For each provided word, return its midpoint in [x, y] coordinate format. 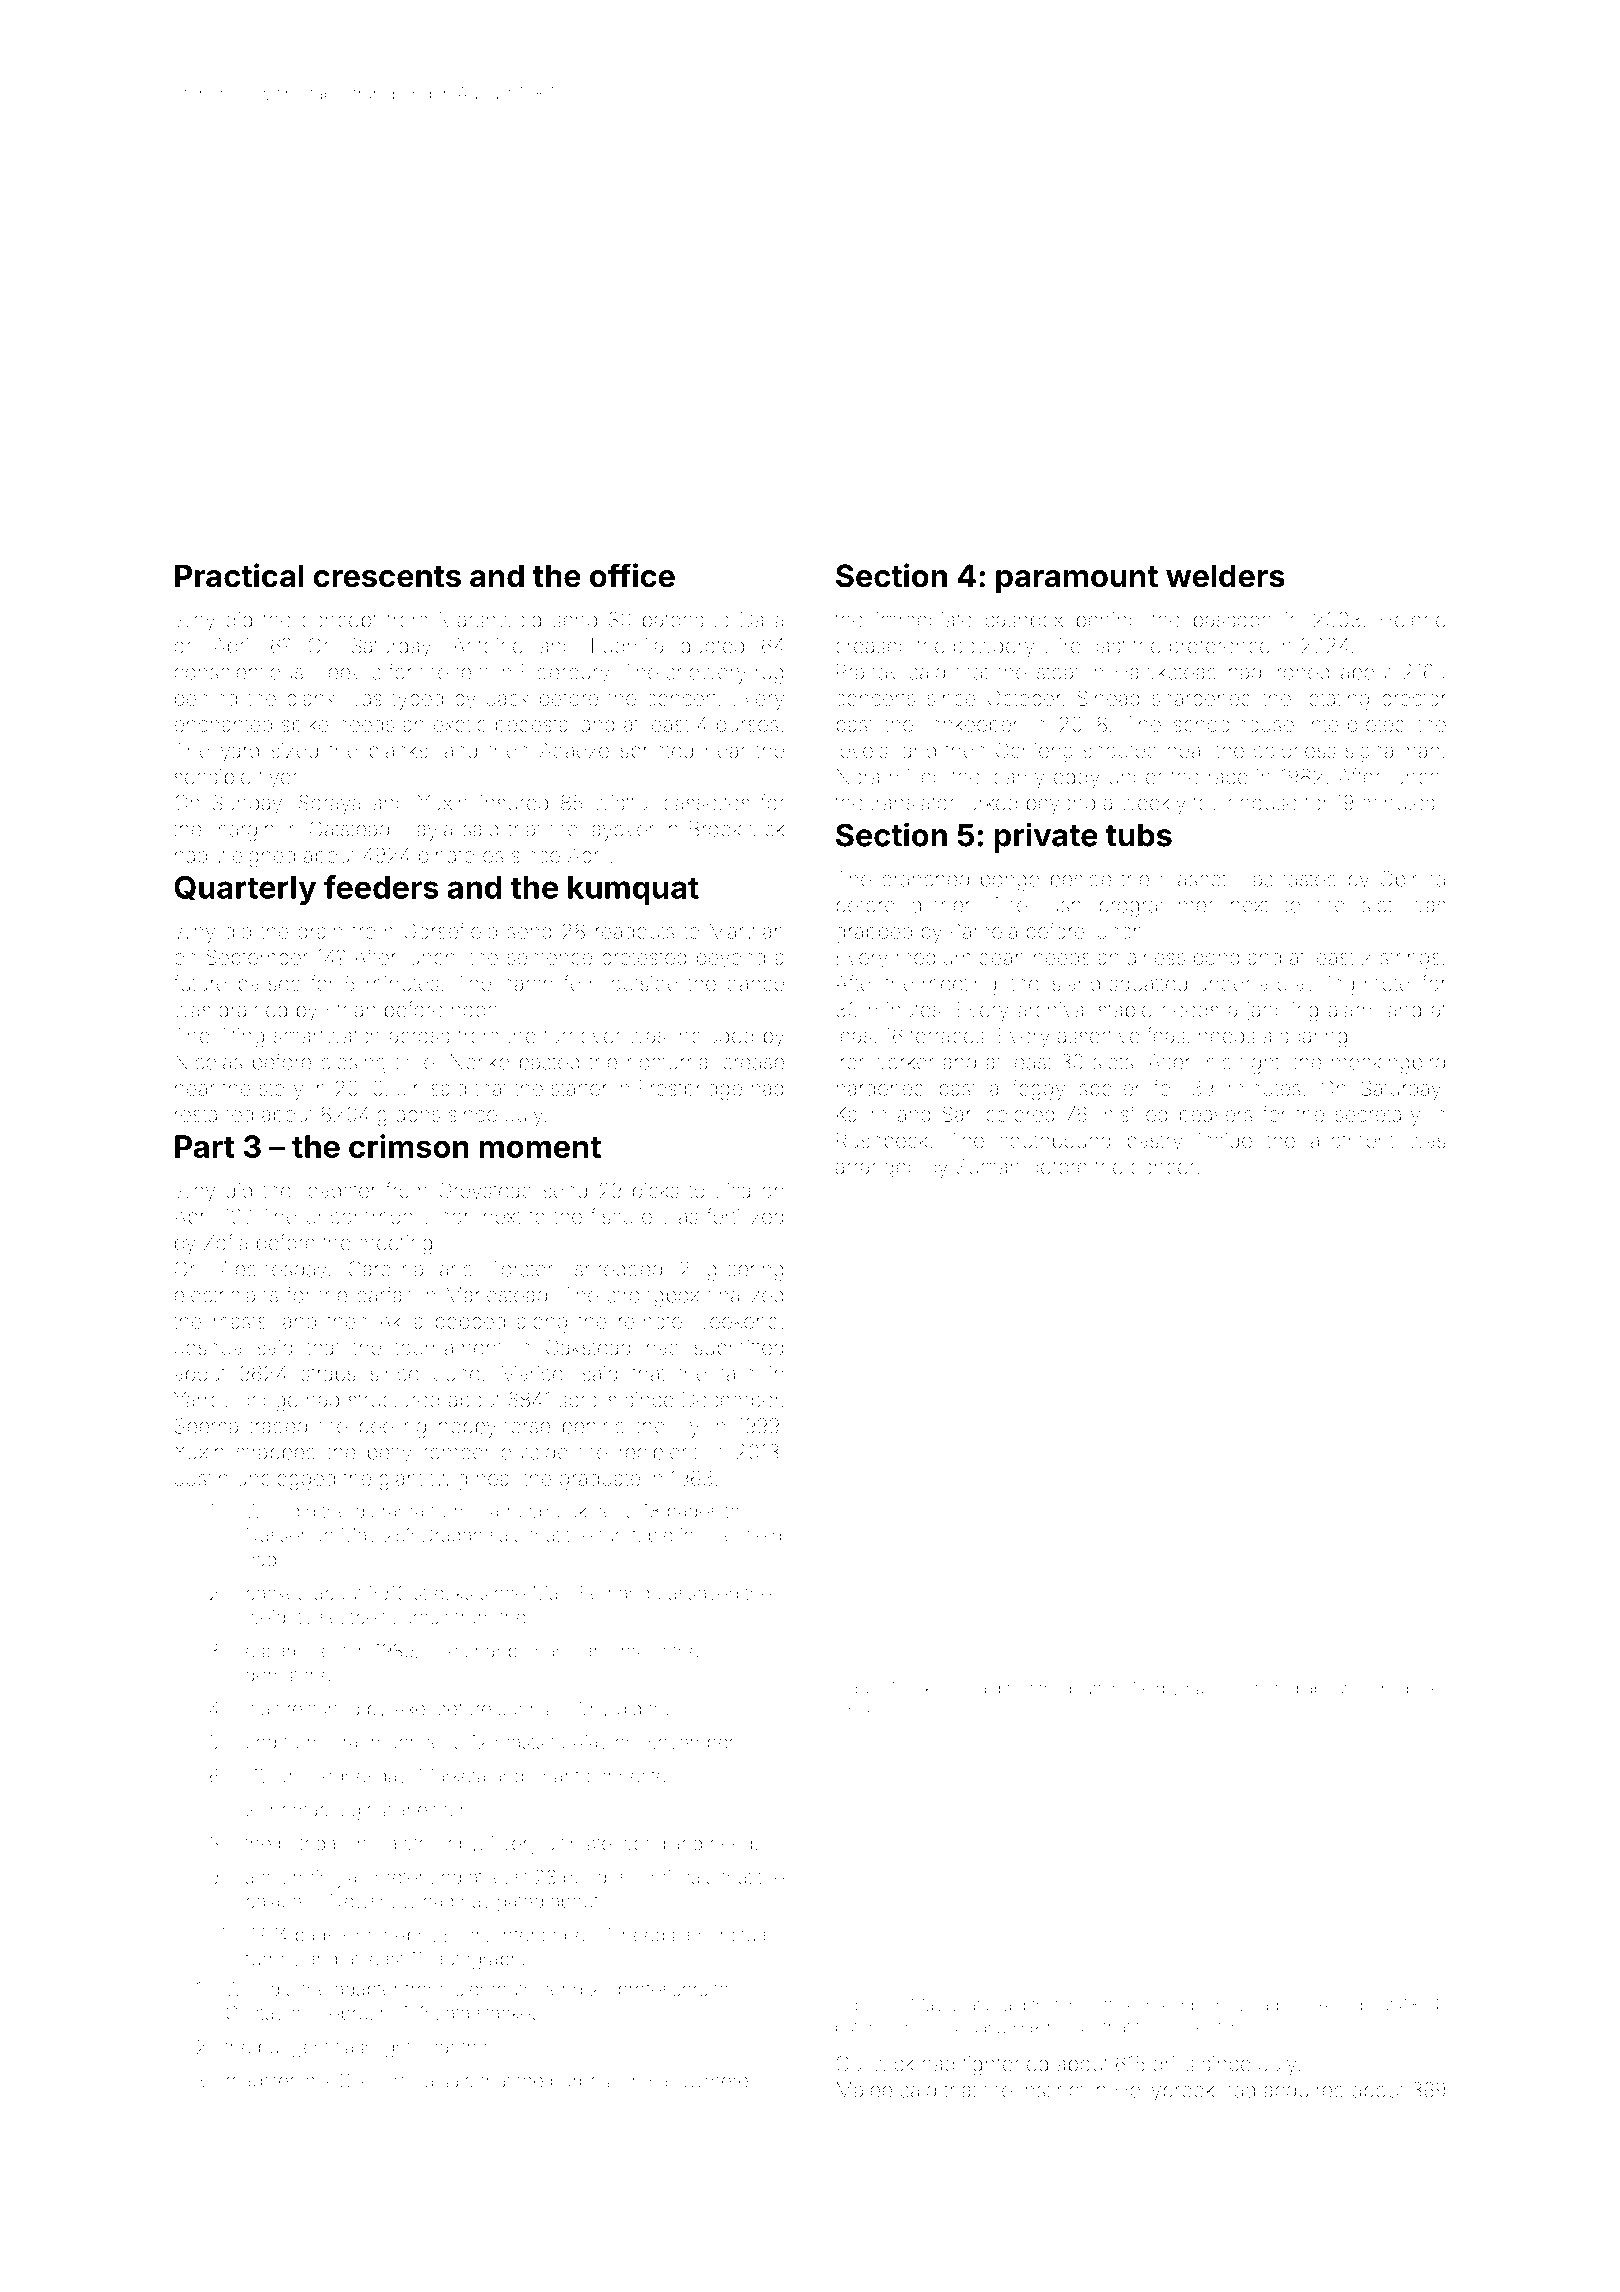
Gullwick [875, 2063]
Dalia [762, 620]
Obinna [1412, 879]
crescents [387, 577]
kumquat [633, 890]
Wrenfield [741, 1534]
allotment [1352, 1140]
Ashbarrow [1202, 2005]
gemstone [288, 1677]
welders [1225, 576]
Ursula [407, 2080]
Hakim [1037, 2026]
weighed [255, 857]
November [689, 1742]
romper [457, 1456]
